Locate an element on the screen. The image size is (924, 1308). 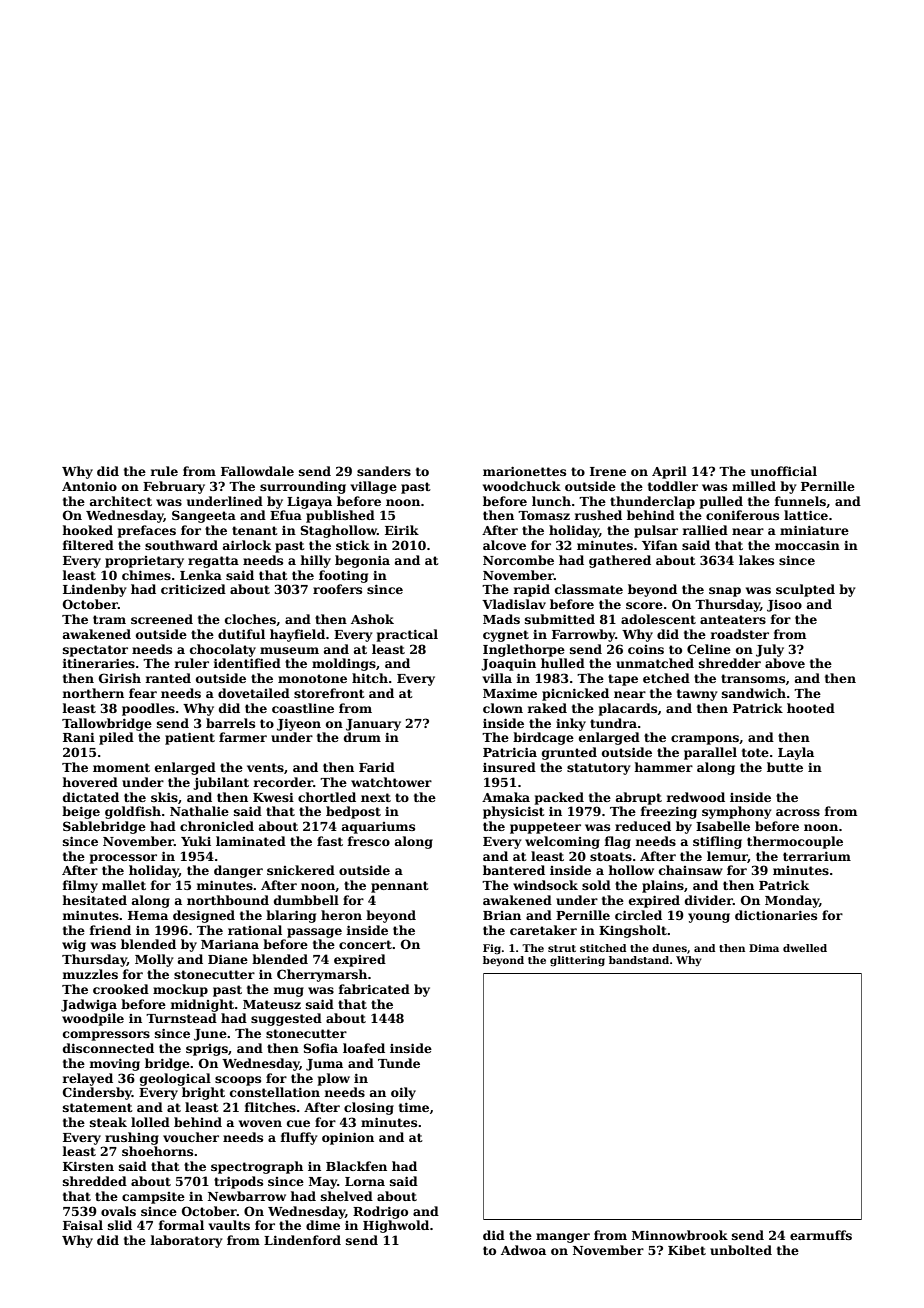
Irene is located at coordinates (608, 471).
